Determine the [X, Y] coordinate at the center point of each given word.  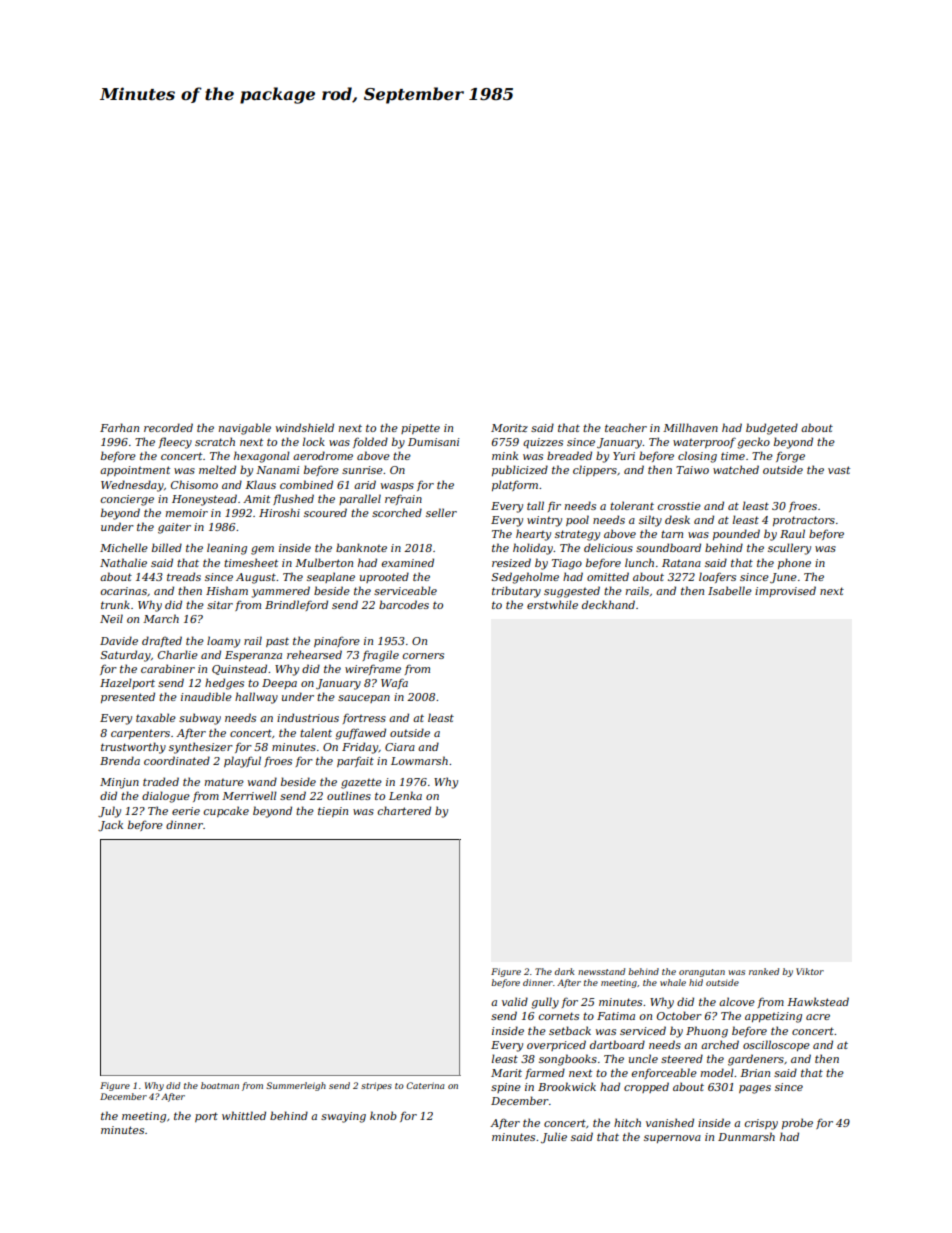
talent [316, 732]
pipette [420, 429]
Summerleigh [296, 1086]
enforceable [664, 1073]
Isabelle [730, 590]
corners [423, 656]
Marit [506, 1073]
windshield [305, 427]
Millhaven [690, 427]
